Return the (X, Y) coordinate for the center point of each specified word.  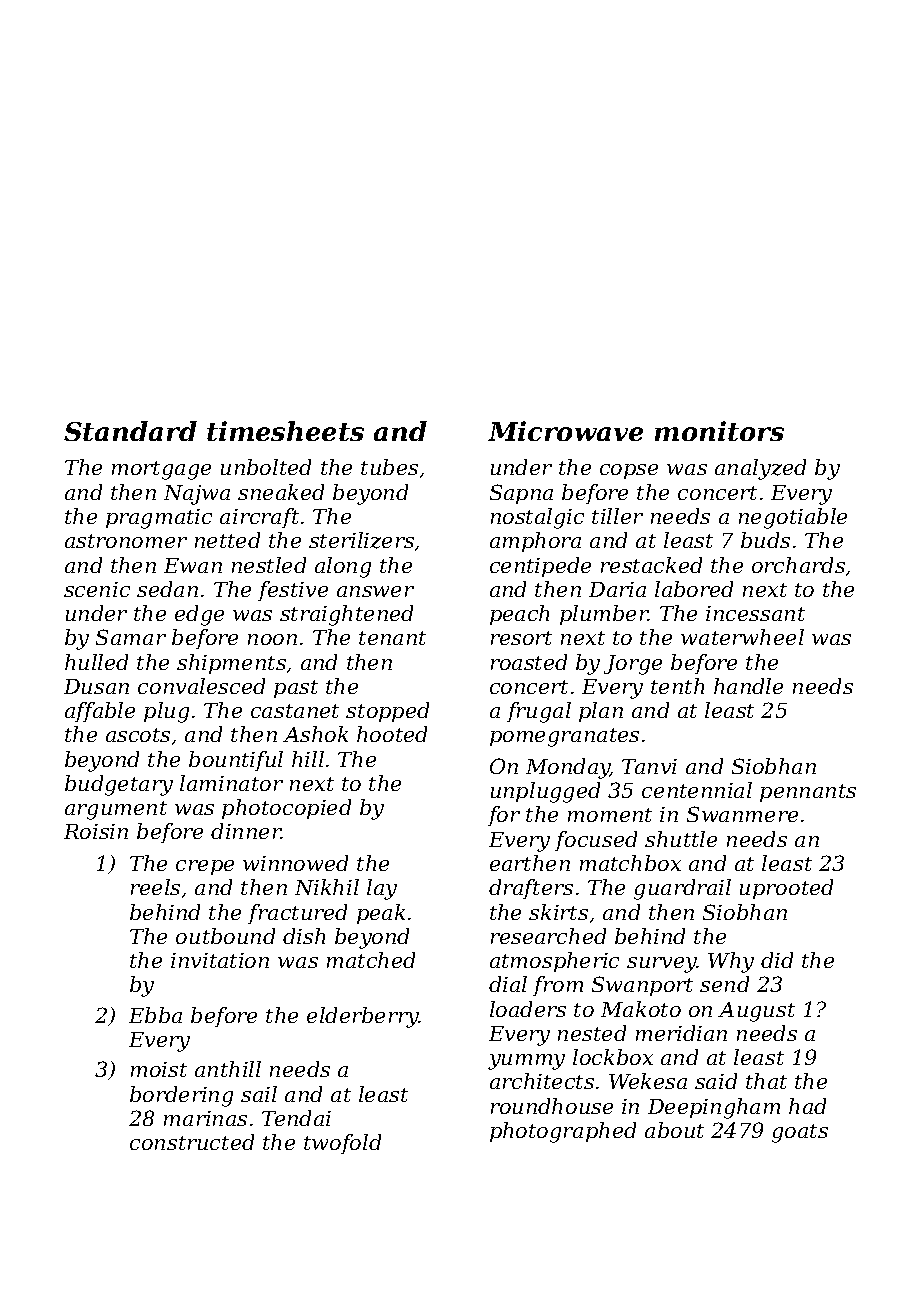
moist (159, 1069)
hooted (392, 734)
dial (508, 984)
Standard (130, 431)
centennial (697, 790)
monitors (719, 431)
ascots (138, 735)
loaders (528, 1009)
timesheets (285, 431)
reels (155, 887)
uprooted (786, 889)
